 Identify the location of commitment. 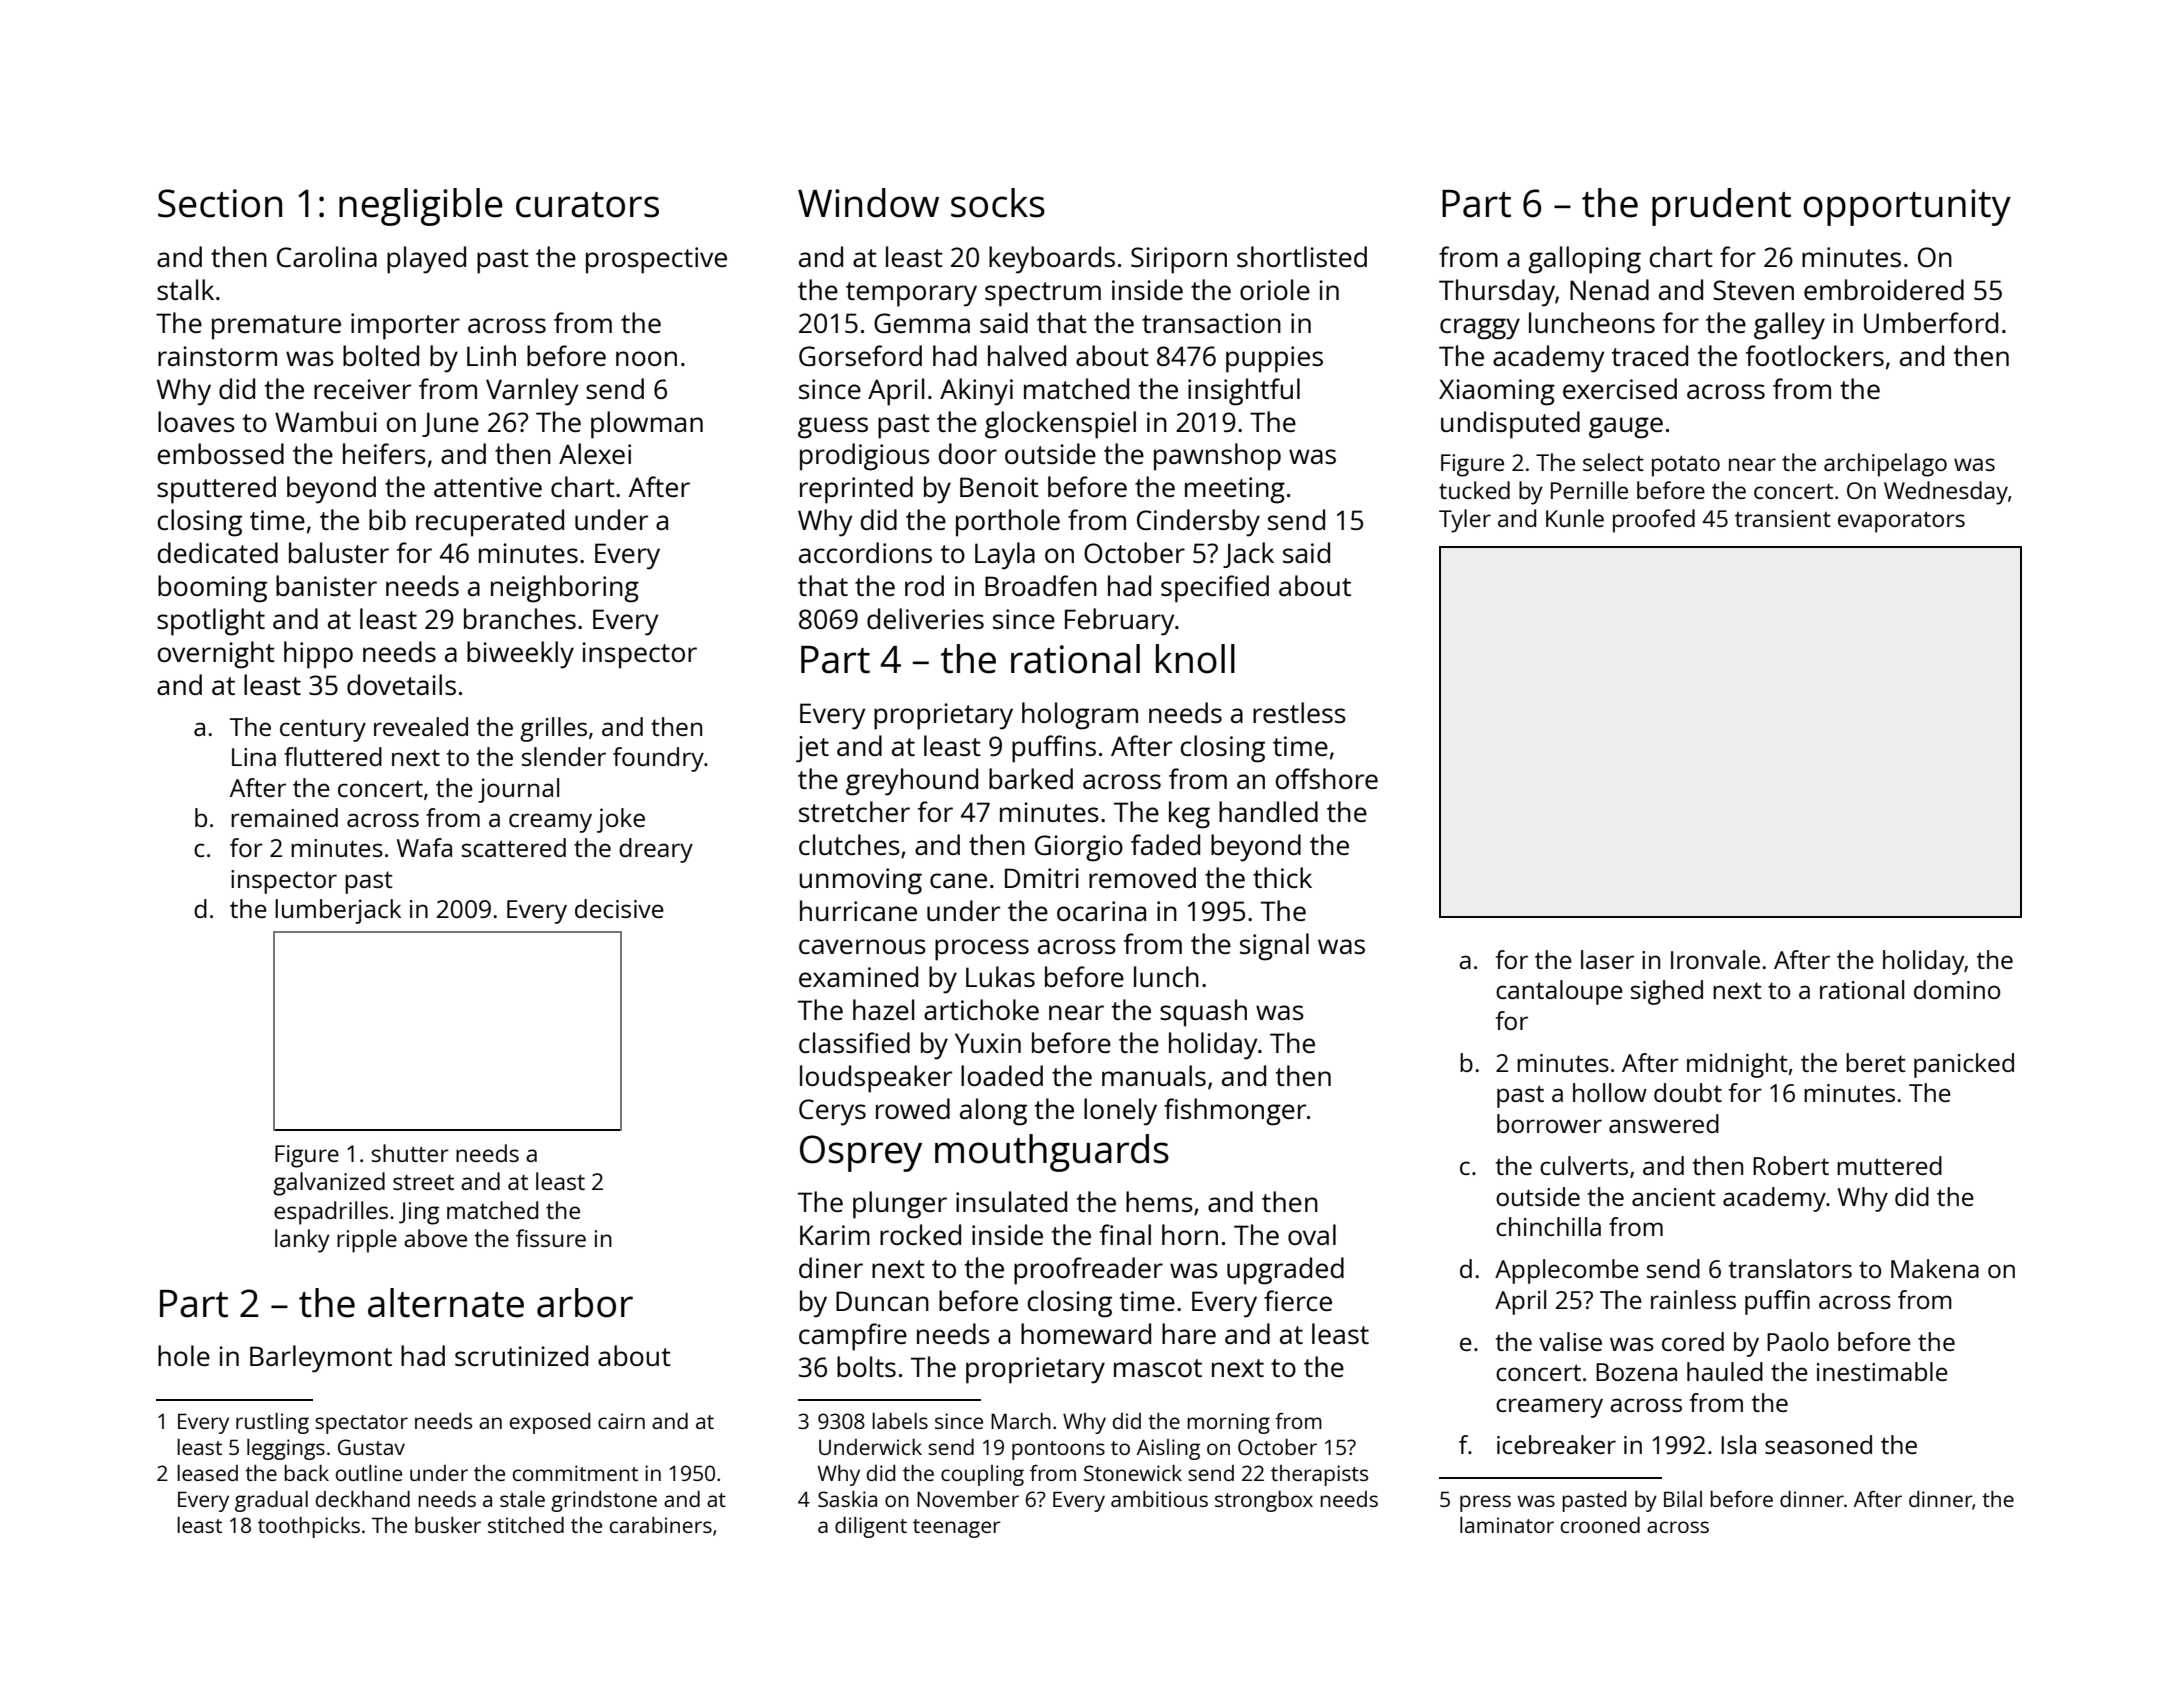
(575, 1473).
